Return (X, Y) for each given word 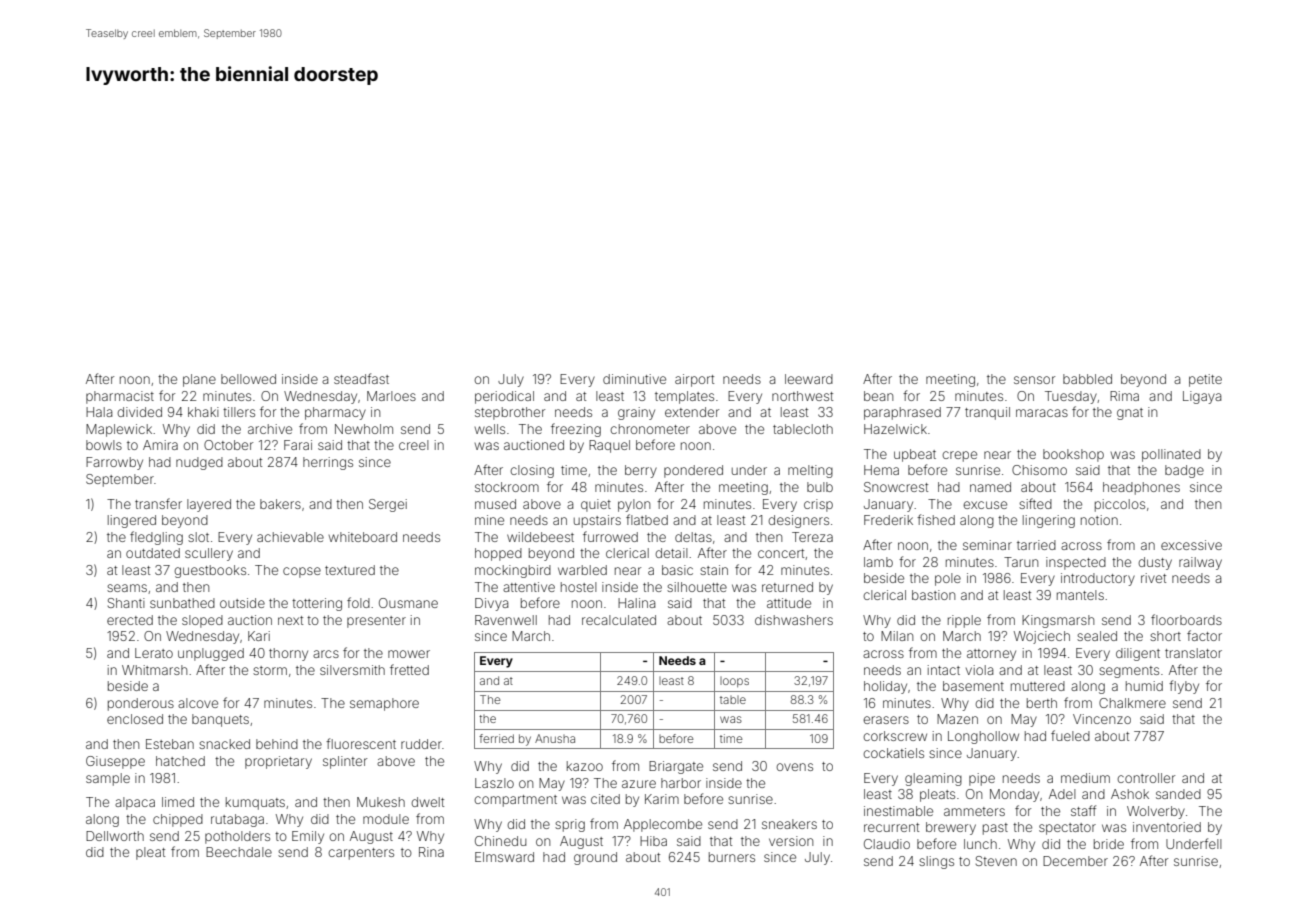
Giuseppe (115, 762)
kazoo (585, 766)
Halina (636, 603)
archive (270, 429)
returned (787, 587)
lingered (132, 521)
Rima (1124, 396)
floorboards (1186, 619)
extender (692, 412)
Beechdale (239, 852)
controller (1146, 778)
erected (130, 620)
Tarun (1021, 562)
